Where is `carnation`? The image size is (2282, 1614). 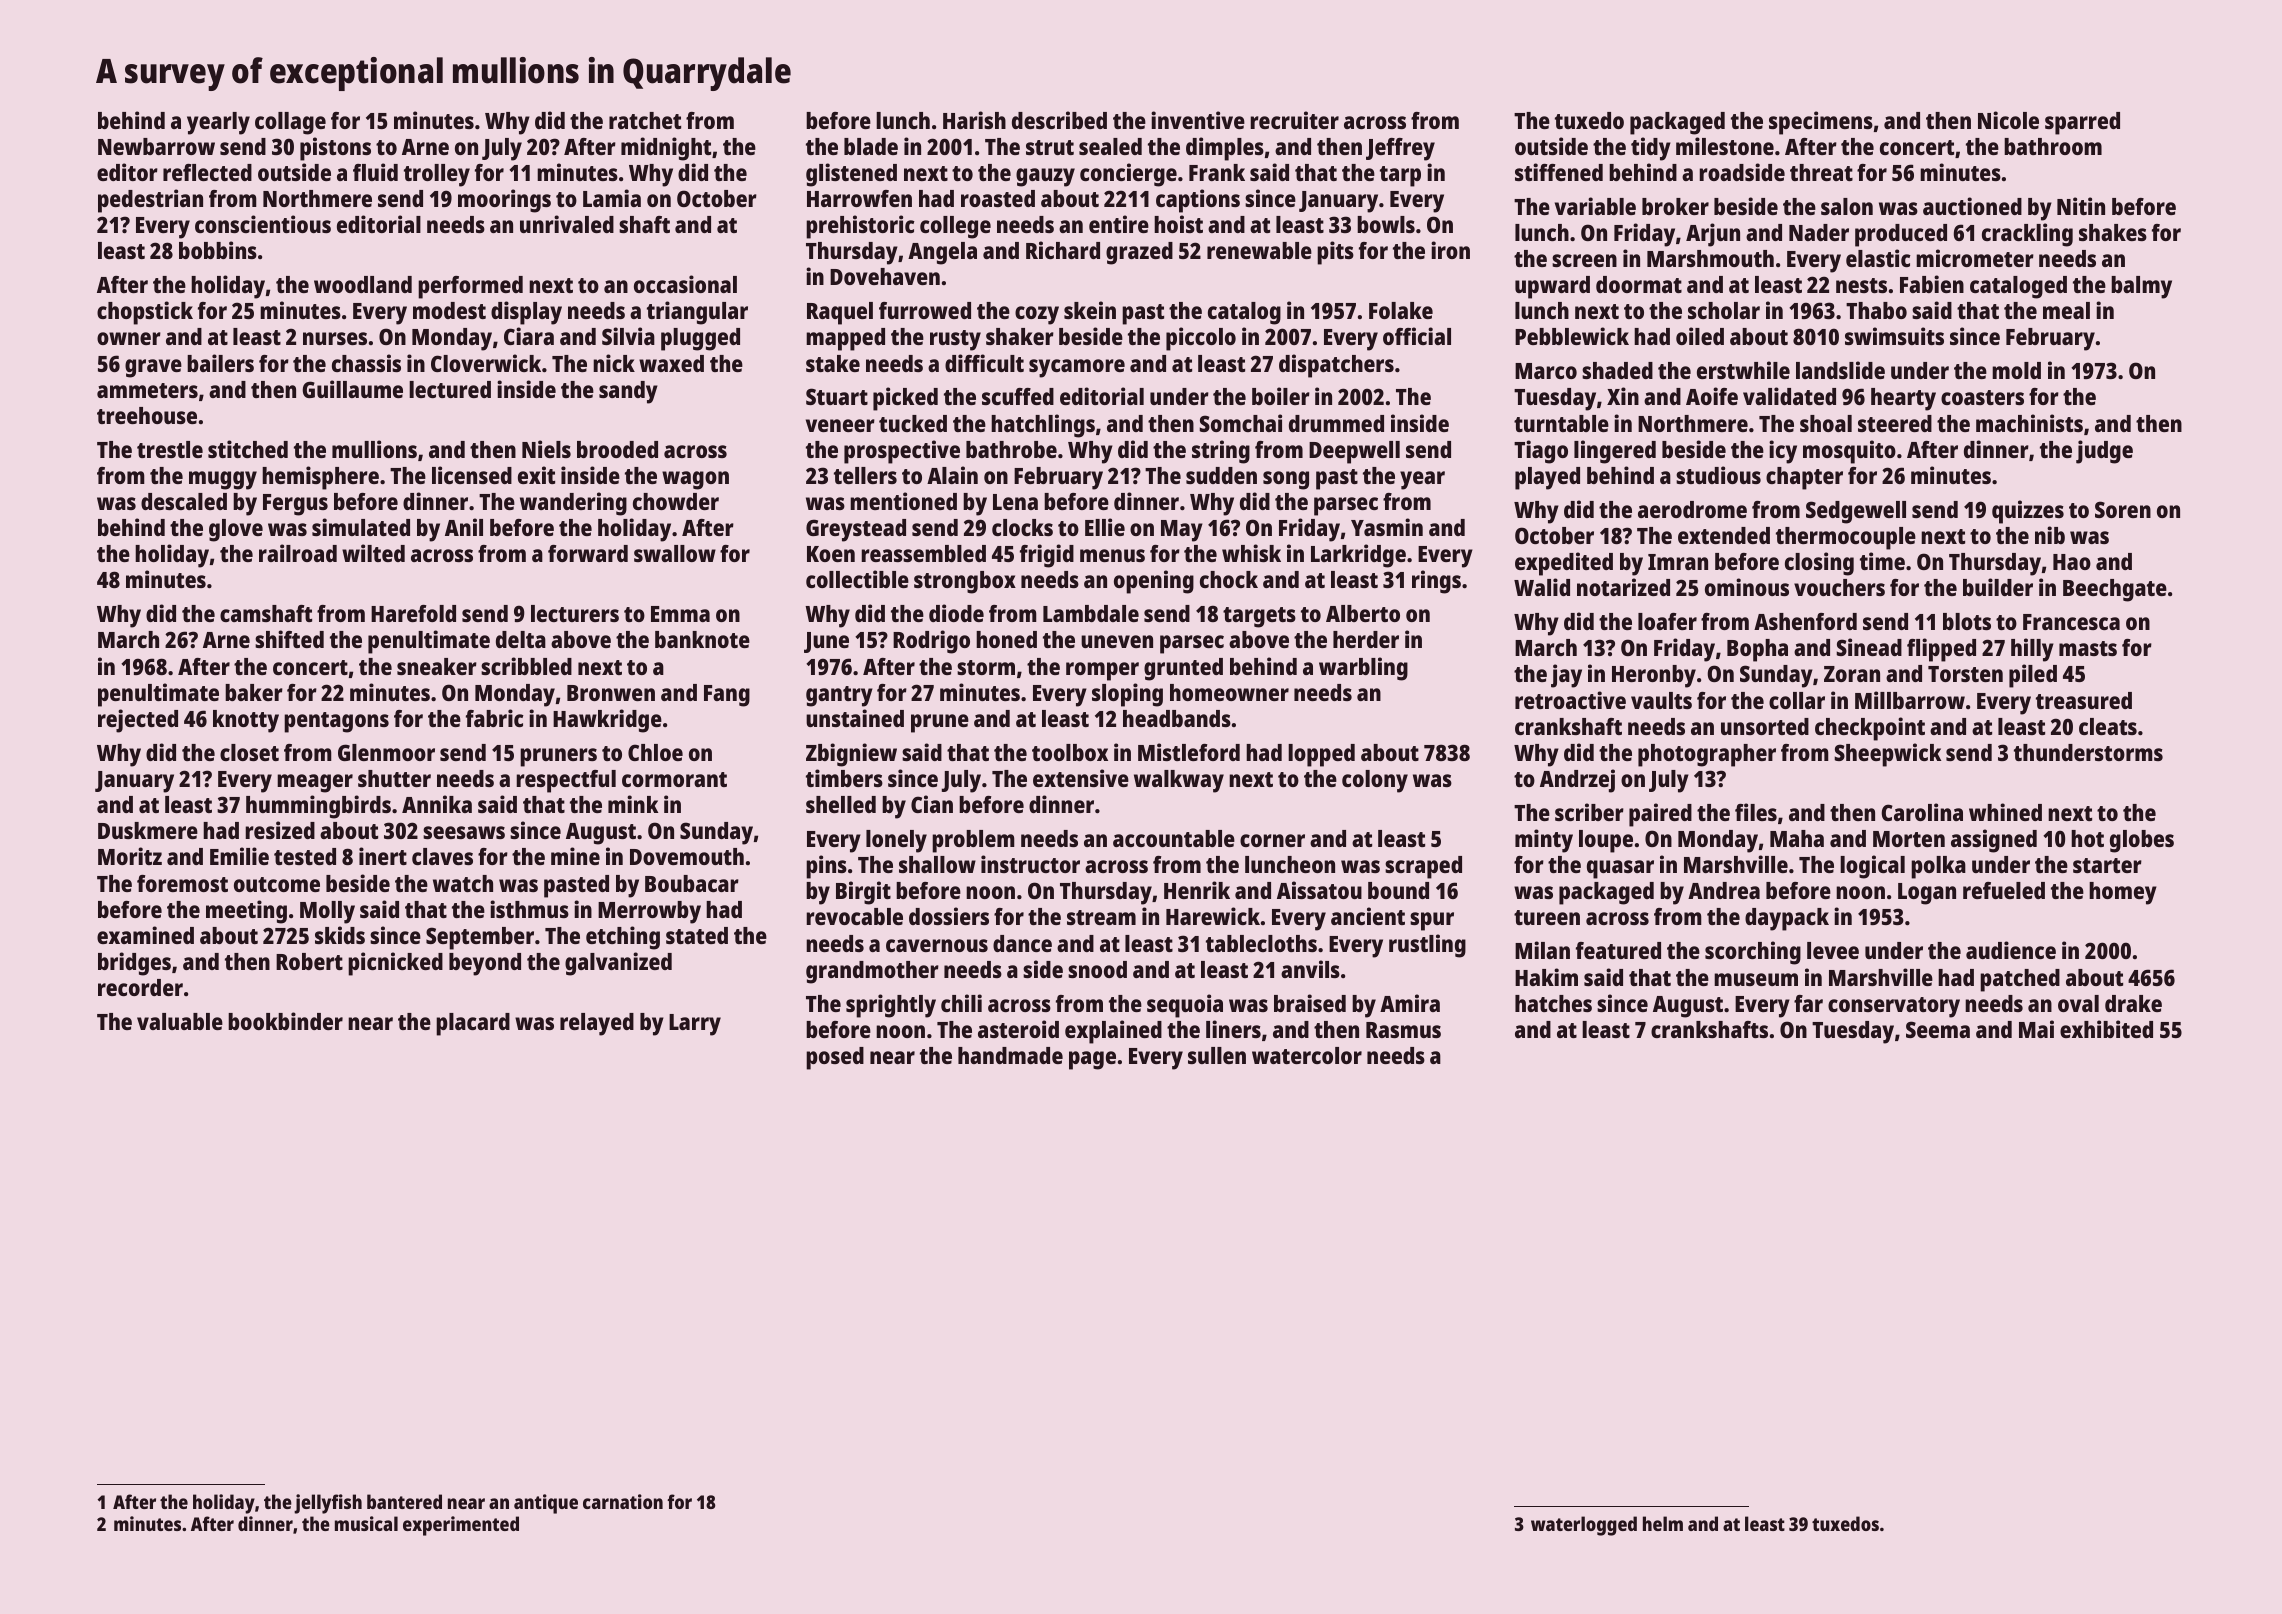
carnation is located at coordinates (623, 1501).
